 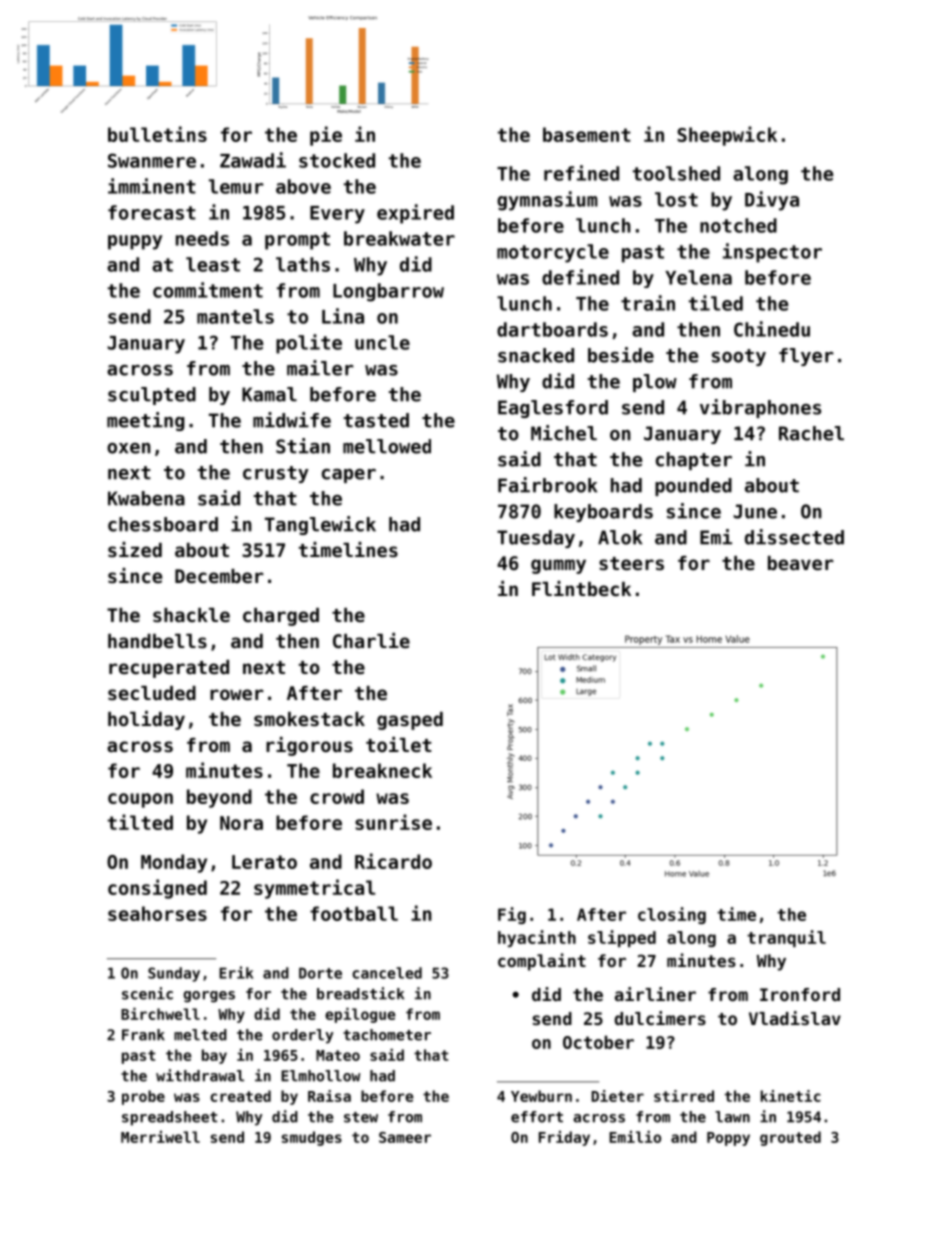 I want to click on Yelena, so click(x=698, y=277).
